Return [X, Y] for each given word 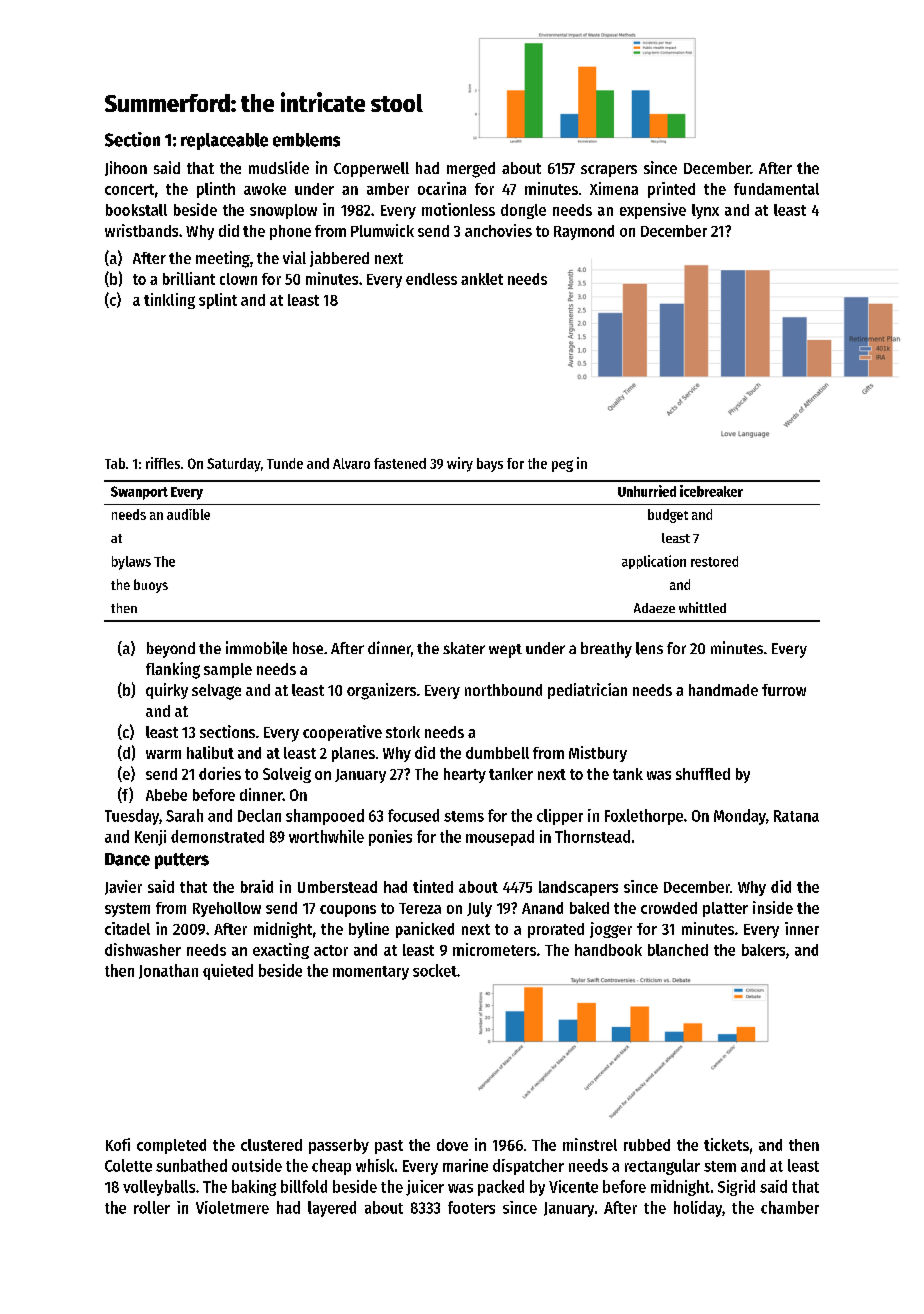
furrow [784, 690]
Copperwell [371, 169]
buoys [151, 586]
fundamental [776, 189]
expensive [653, 211]
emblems [306, 140]
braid [257, 886]
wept [505, 651]
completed [171, 1146]
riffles [163, 463]
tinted [433, 886]
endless [431, 279]
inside [773, 907]
